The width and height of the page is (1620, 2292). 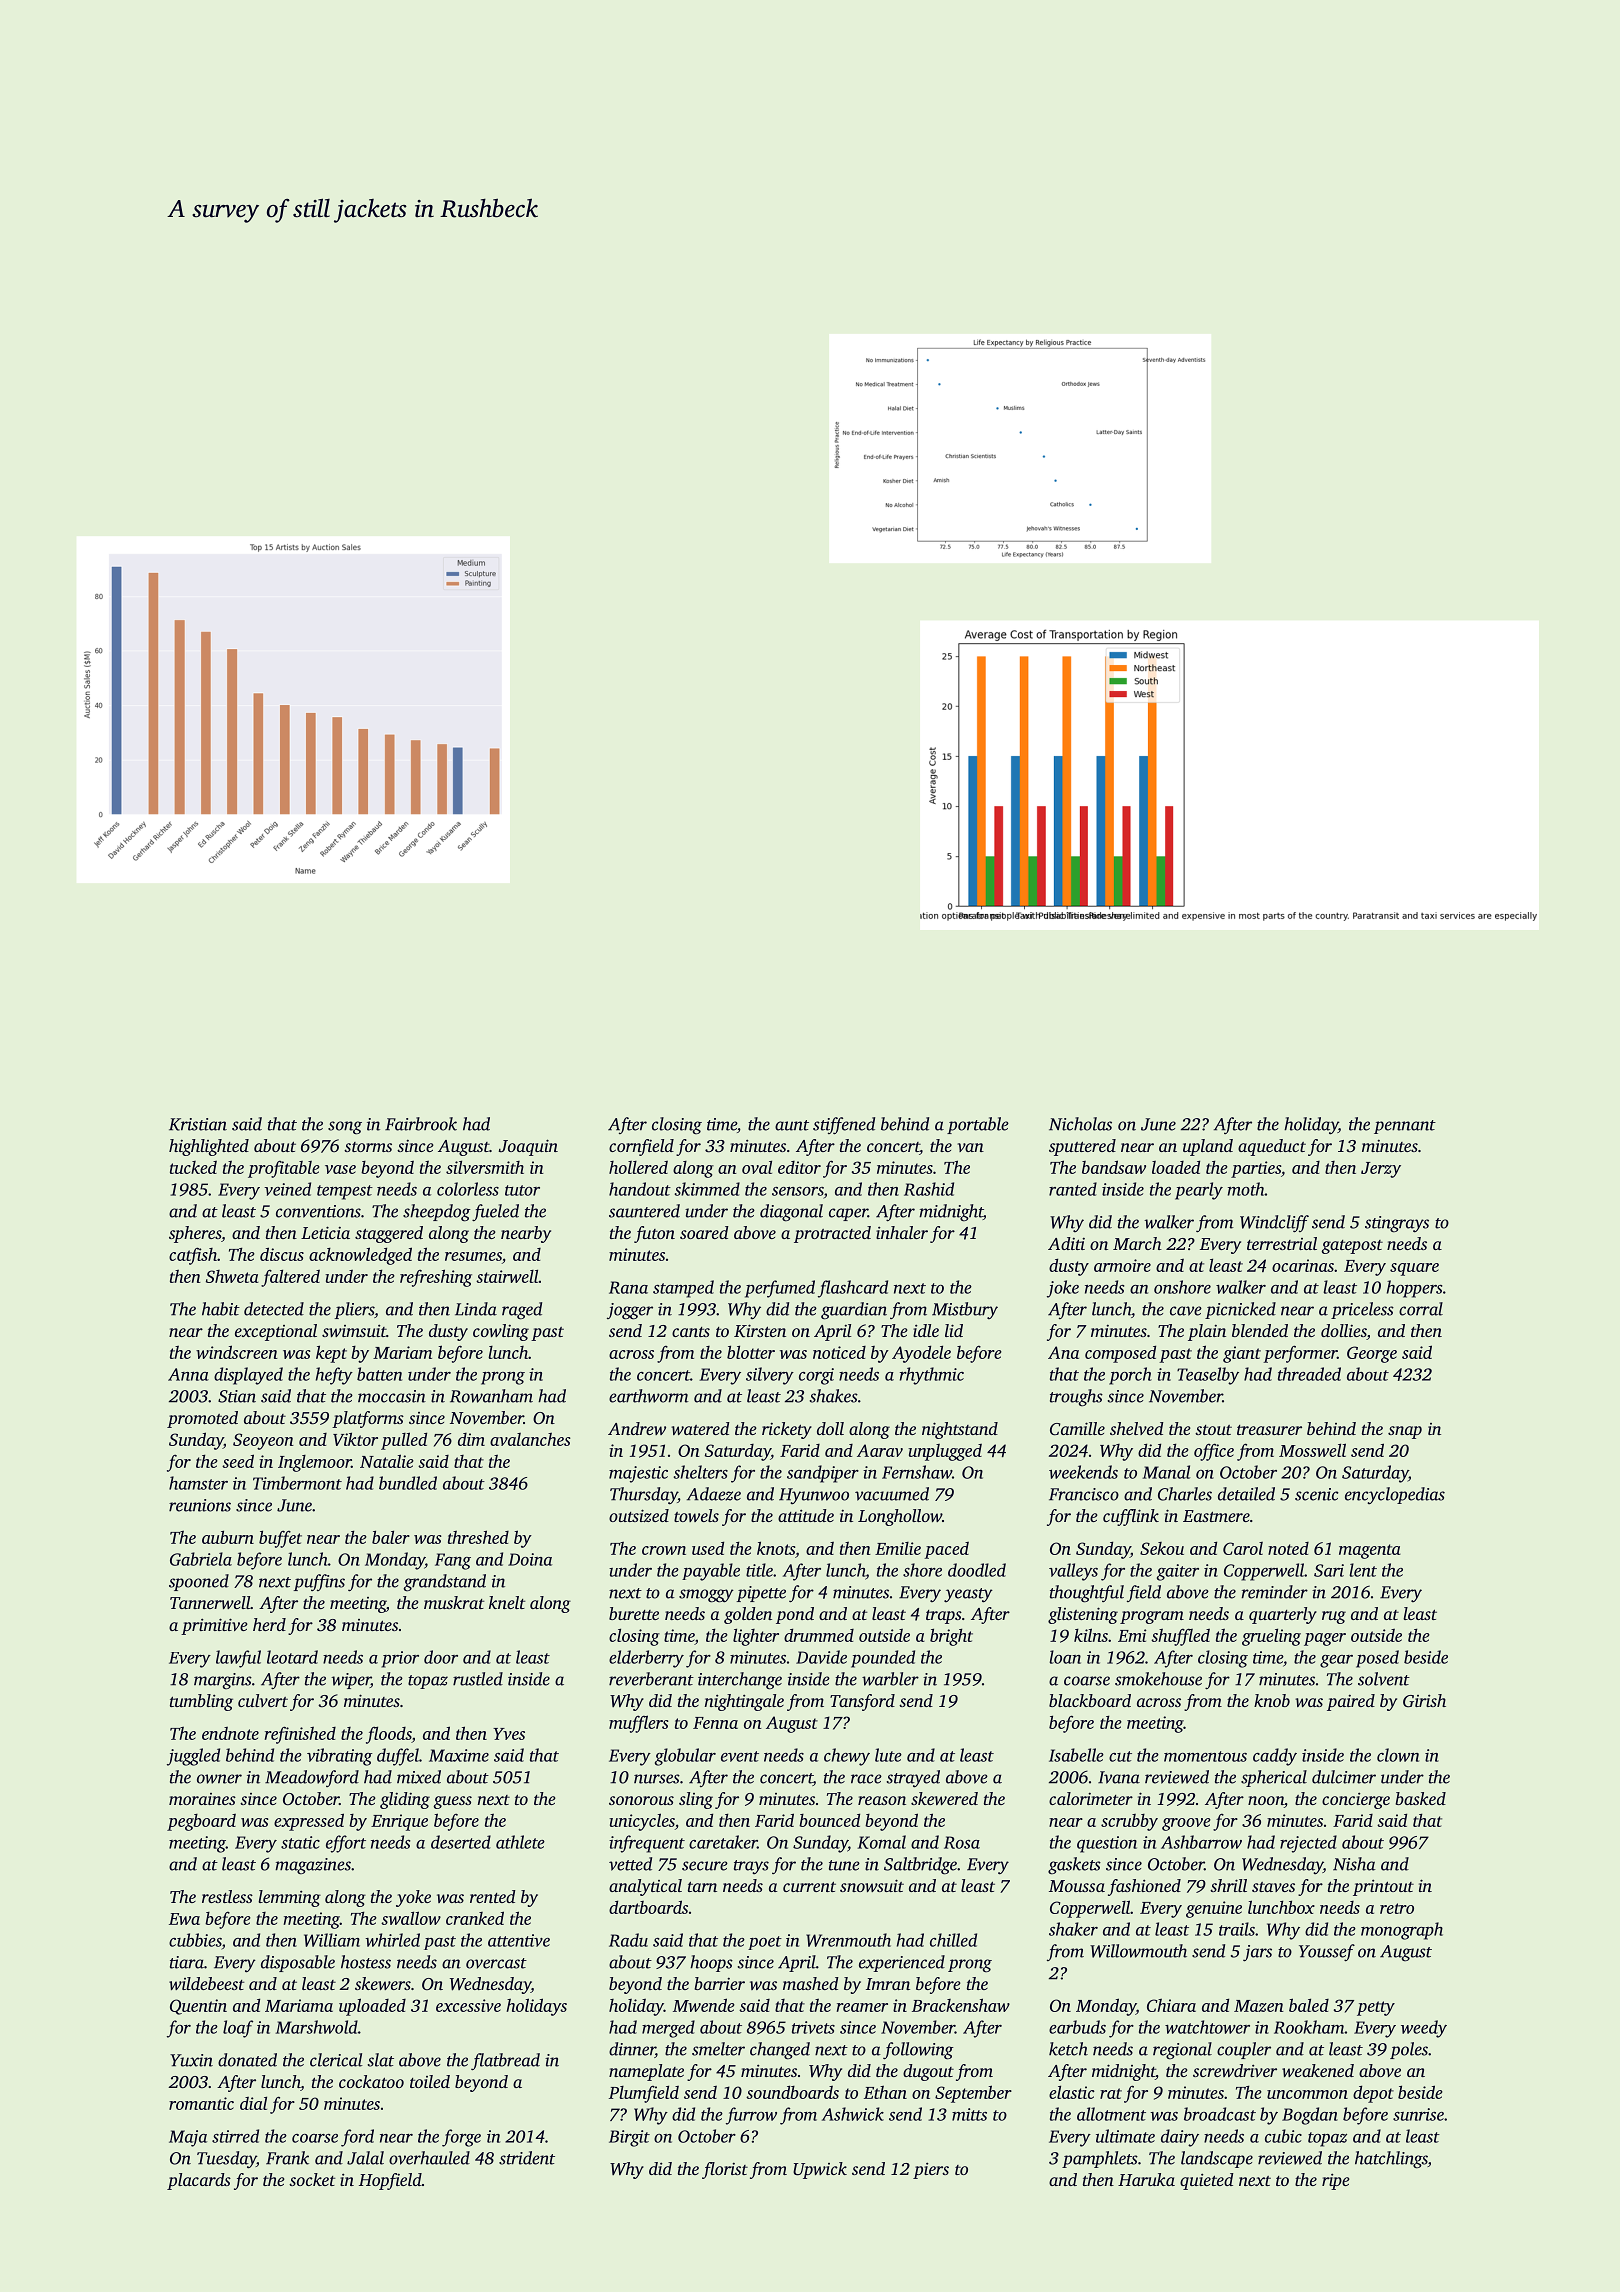 What do you see at coordinates (1424, 1701) in the page?
I see `Girish` at bounding box center [1424, 1701].
